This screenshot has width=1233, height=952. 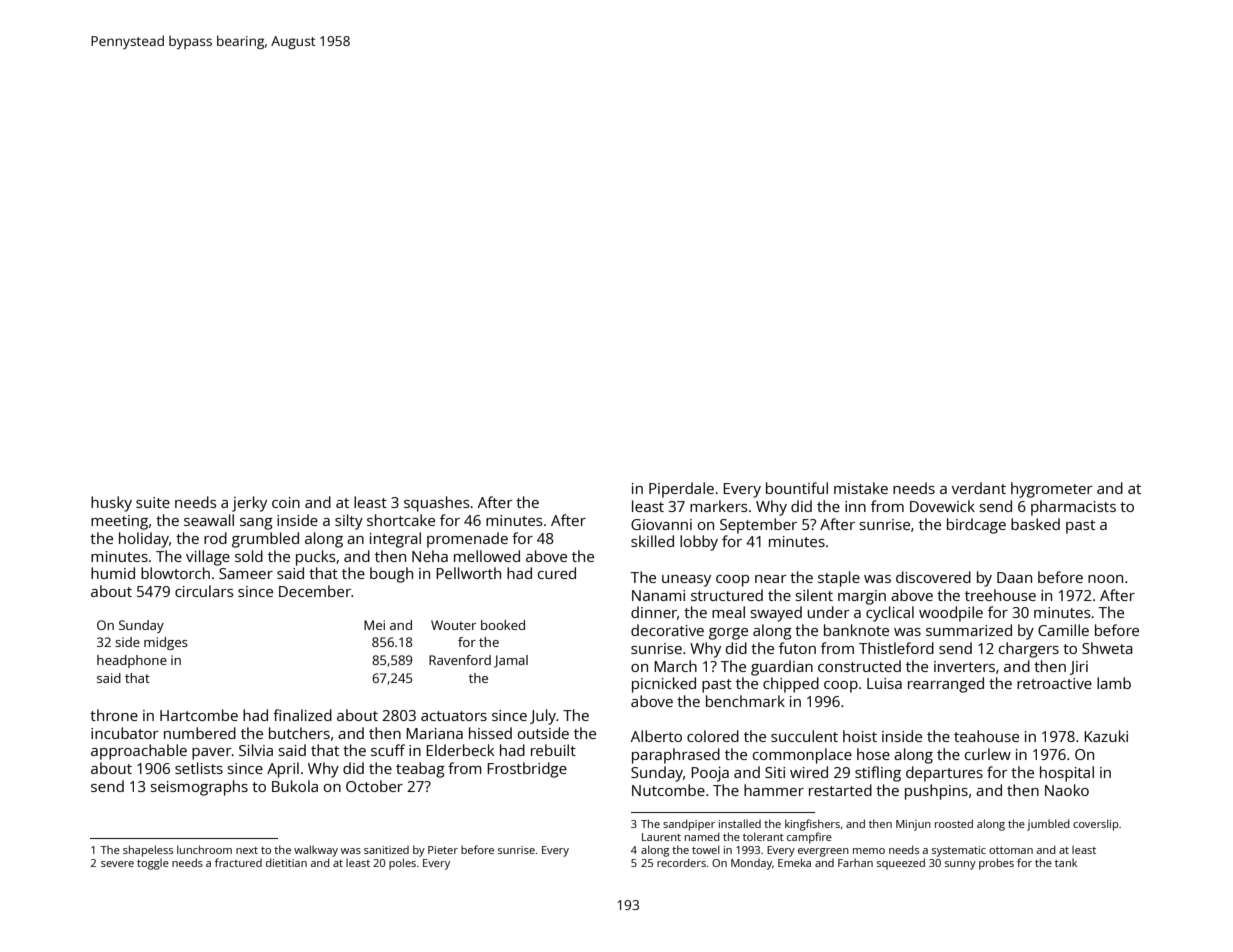 I want to click on suite, so click(x=153, y=502).
